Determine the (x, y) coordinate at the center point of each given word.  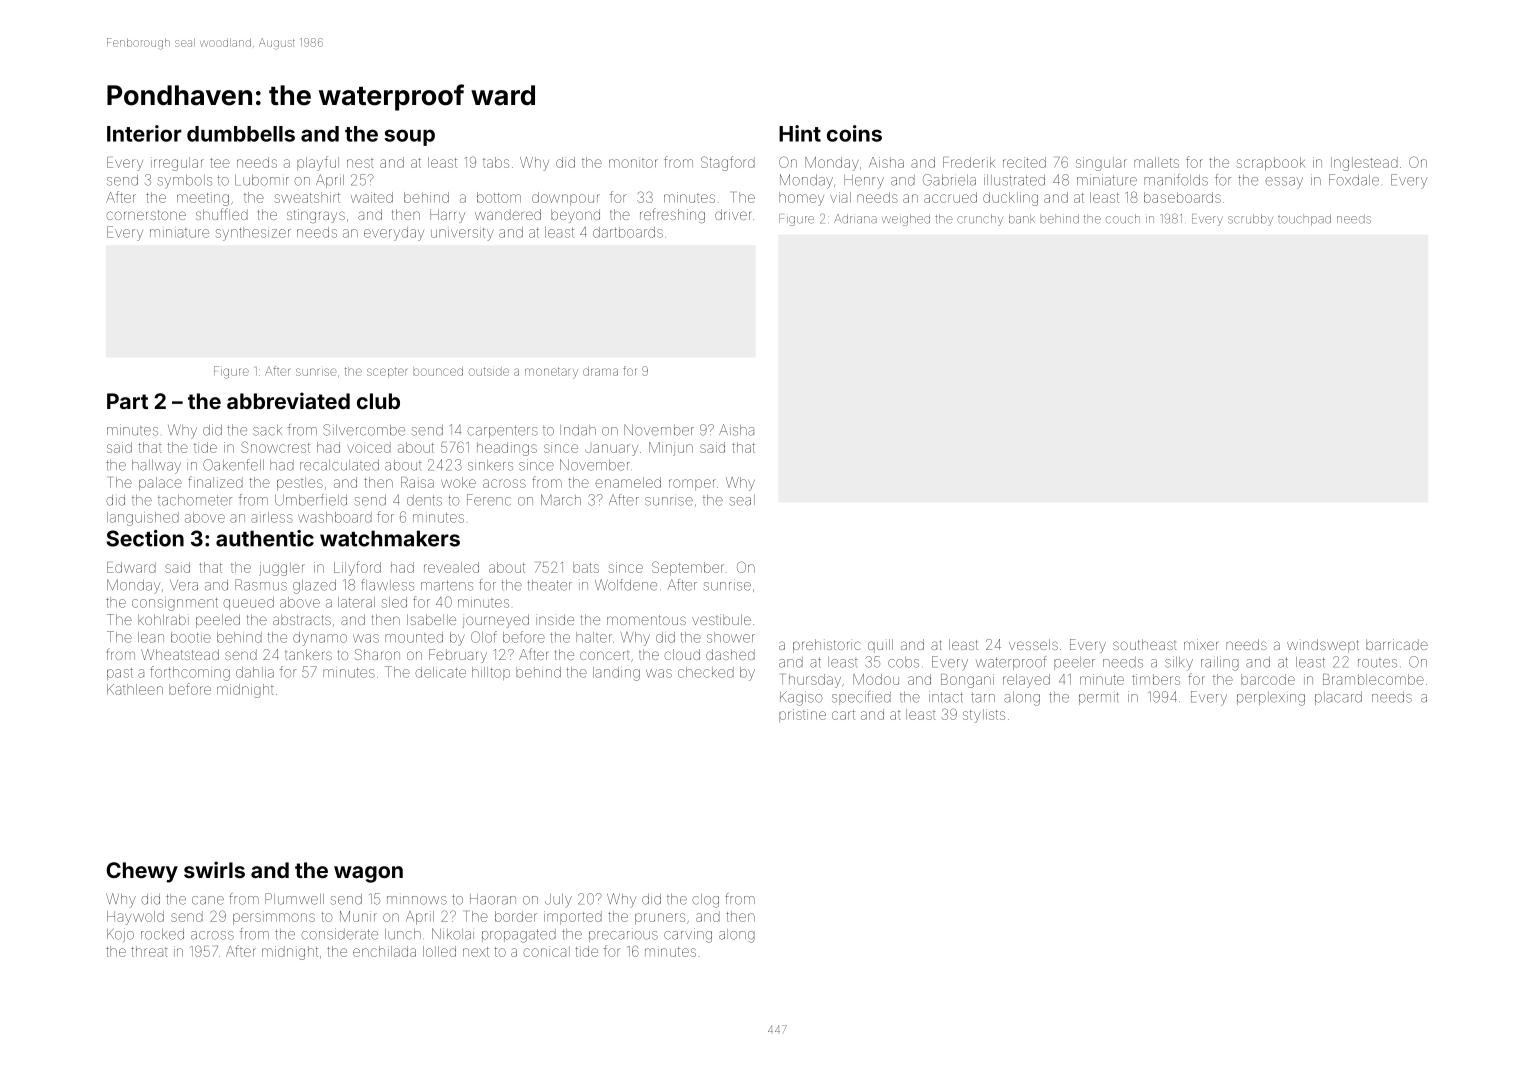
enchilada (384, 951)
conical (546, 951)
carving (688, 935)
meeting (203, 199)
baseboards (1182, 197)
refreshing (672, 215)
